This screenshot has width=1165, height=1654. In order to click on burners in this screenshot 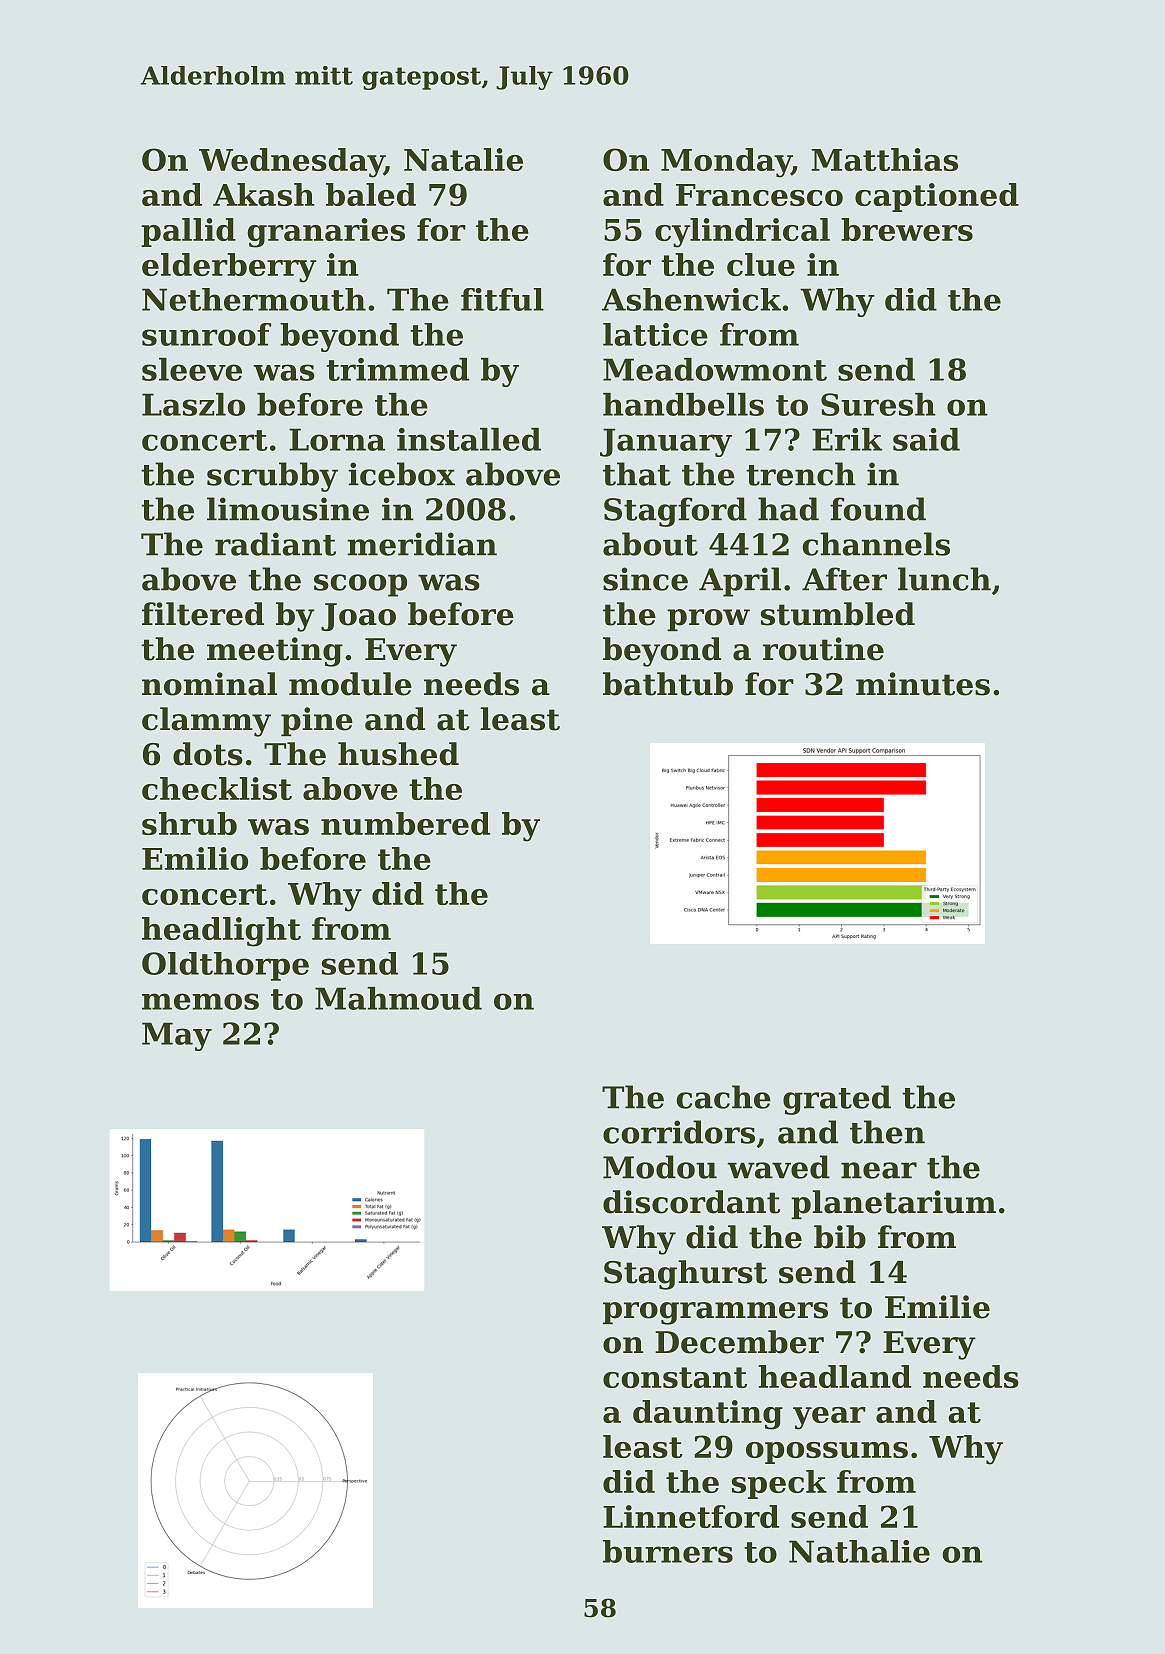, I will do `click(668, 1551)`.
